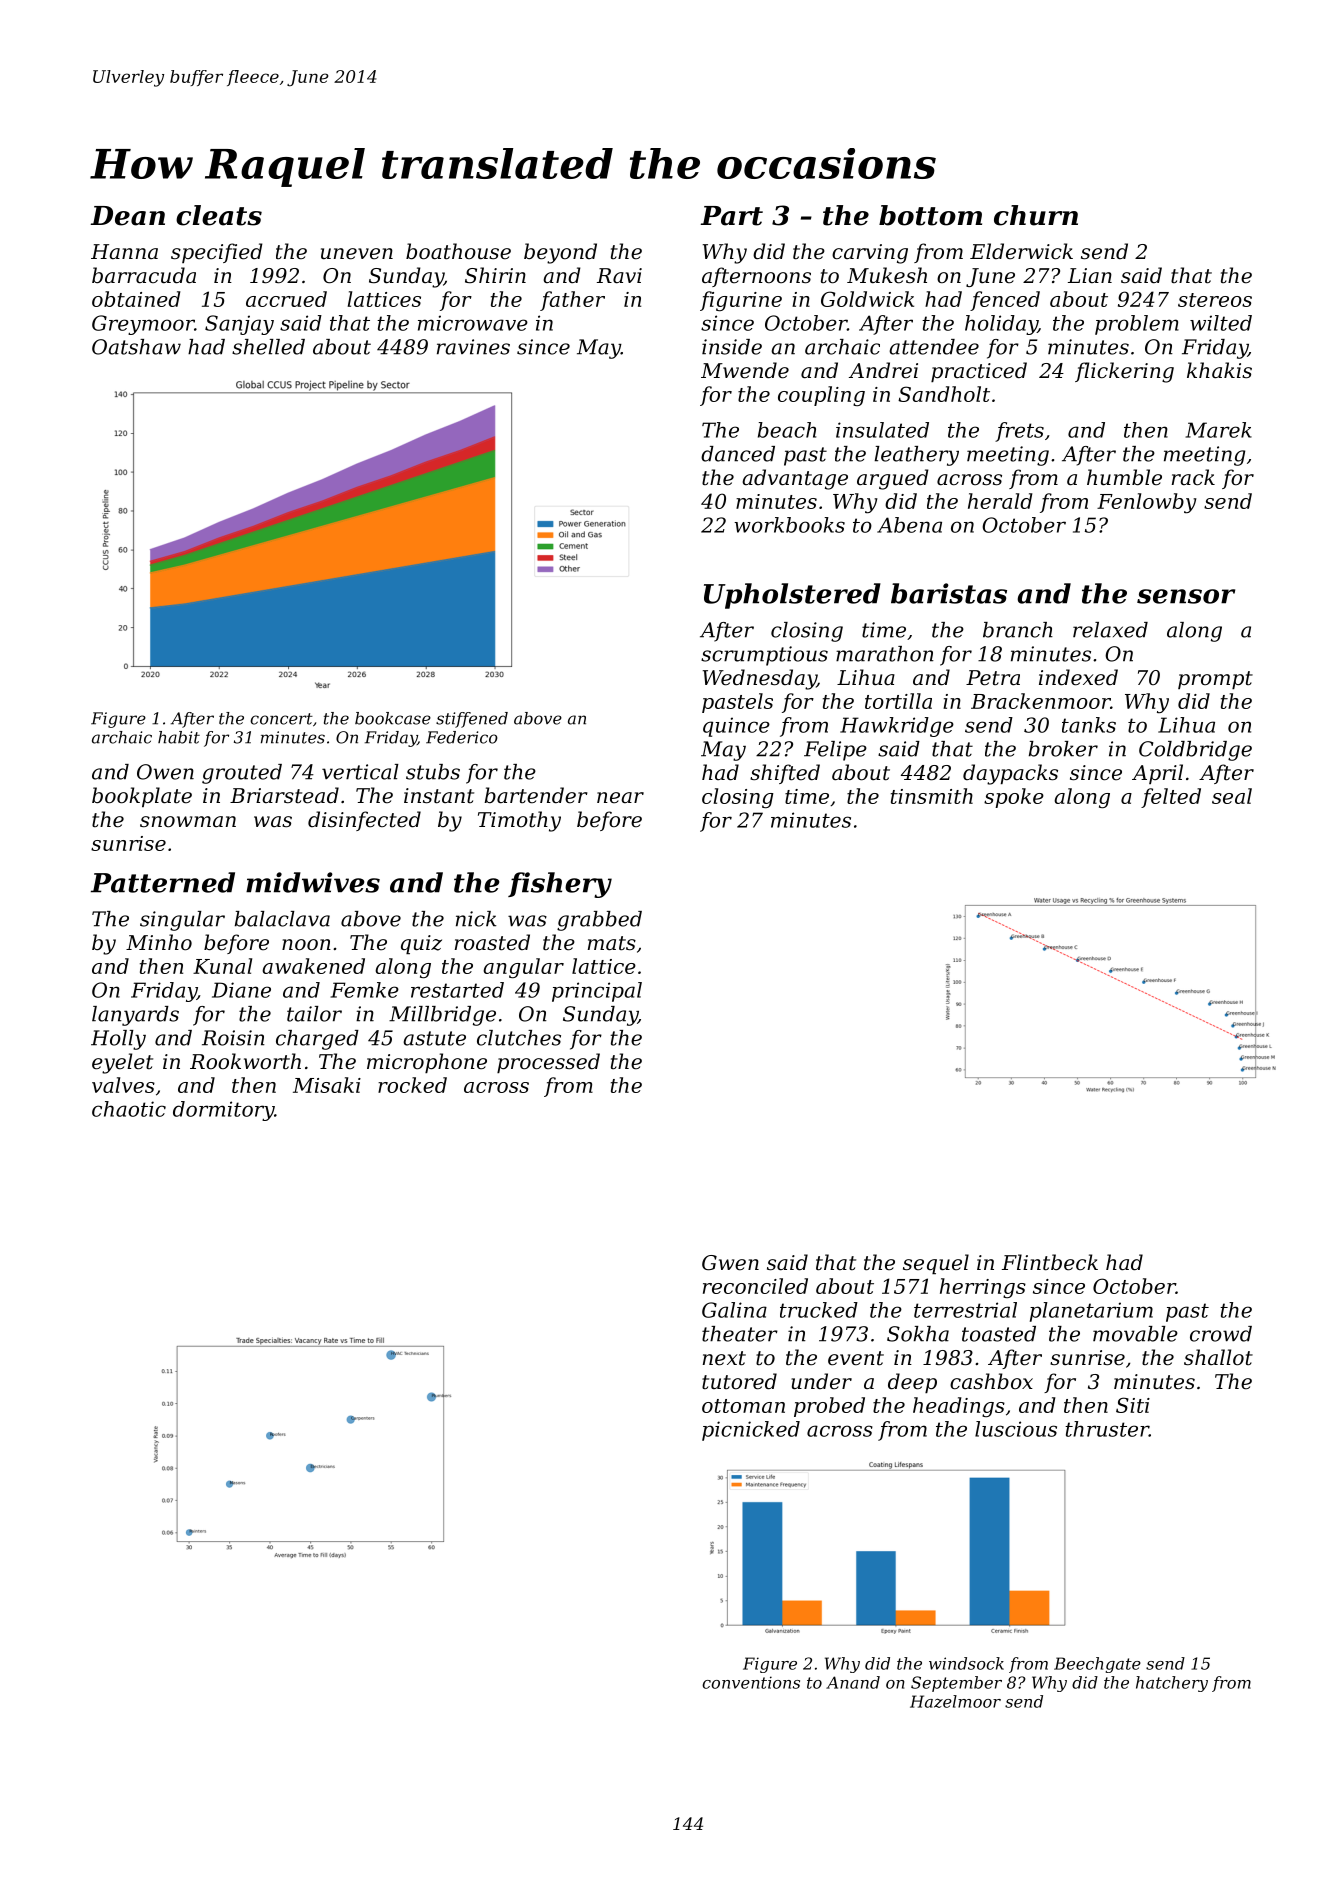  What do you see at coordinates (751, 1682) in the document?
I see `conventions` at bounding box center [751, 1682].
